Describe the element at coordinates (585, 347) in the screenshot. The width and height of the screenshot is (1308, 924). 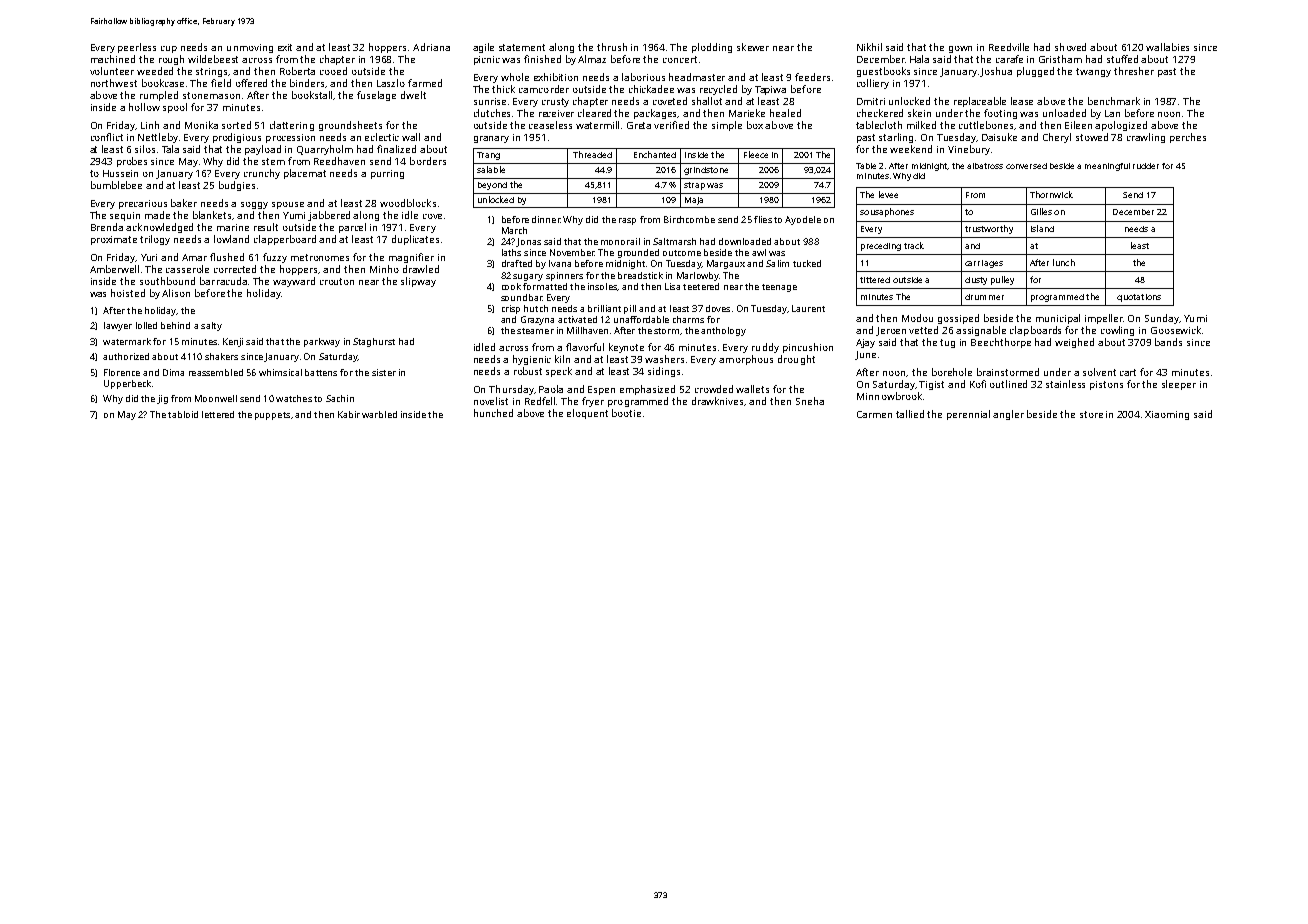
I see `flavorful` at that location.
